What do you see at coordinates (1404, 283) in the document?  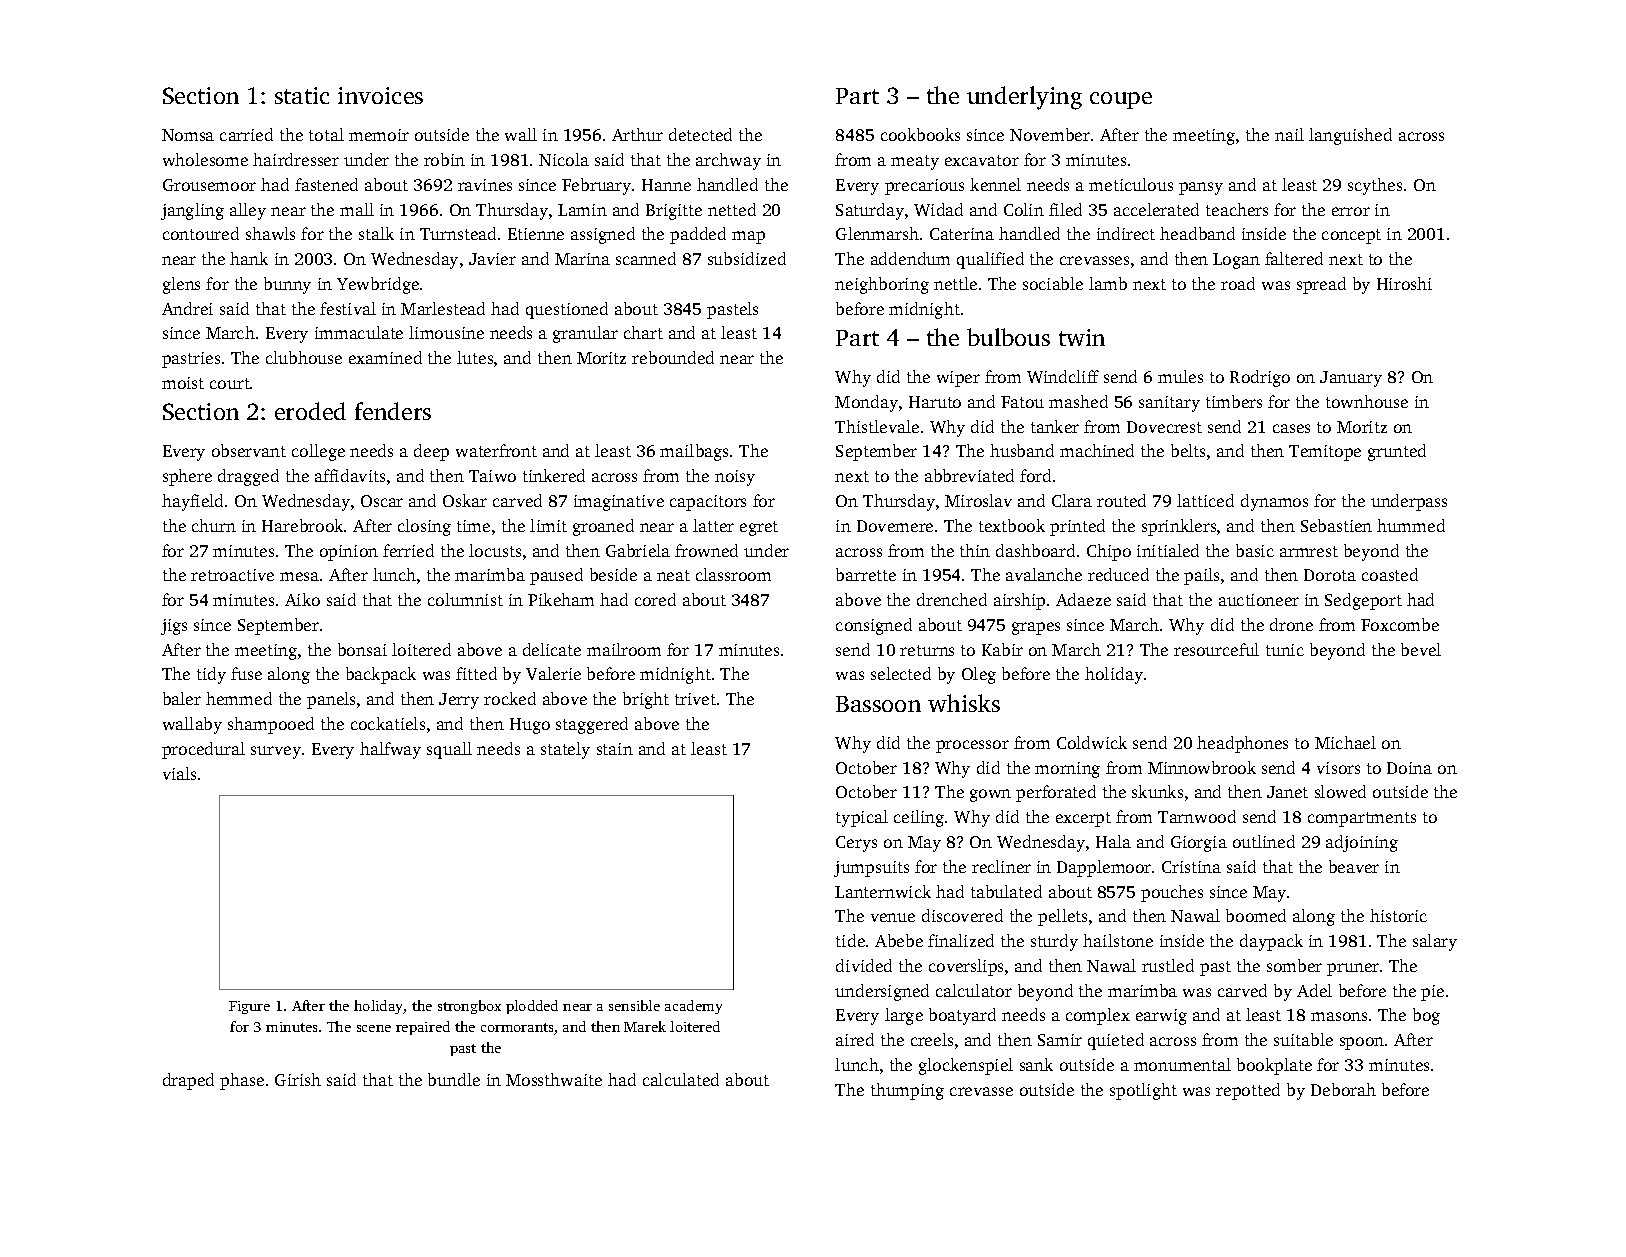 I see `Hiroshi` at bounding box center [1404, 283].
